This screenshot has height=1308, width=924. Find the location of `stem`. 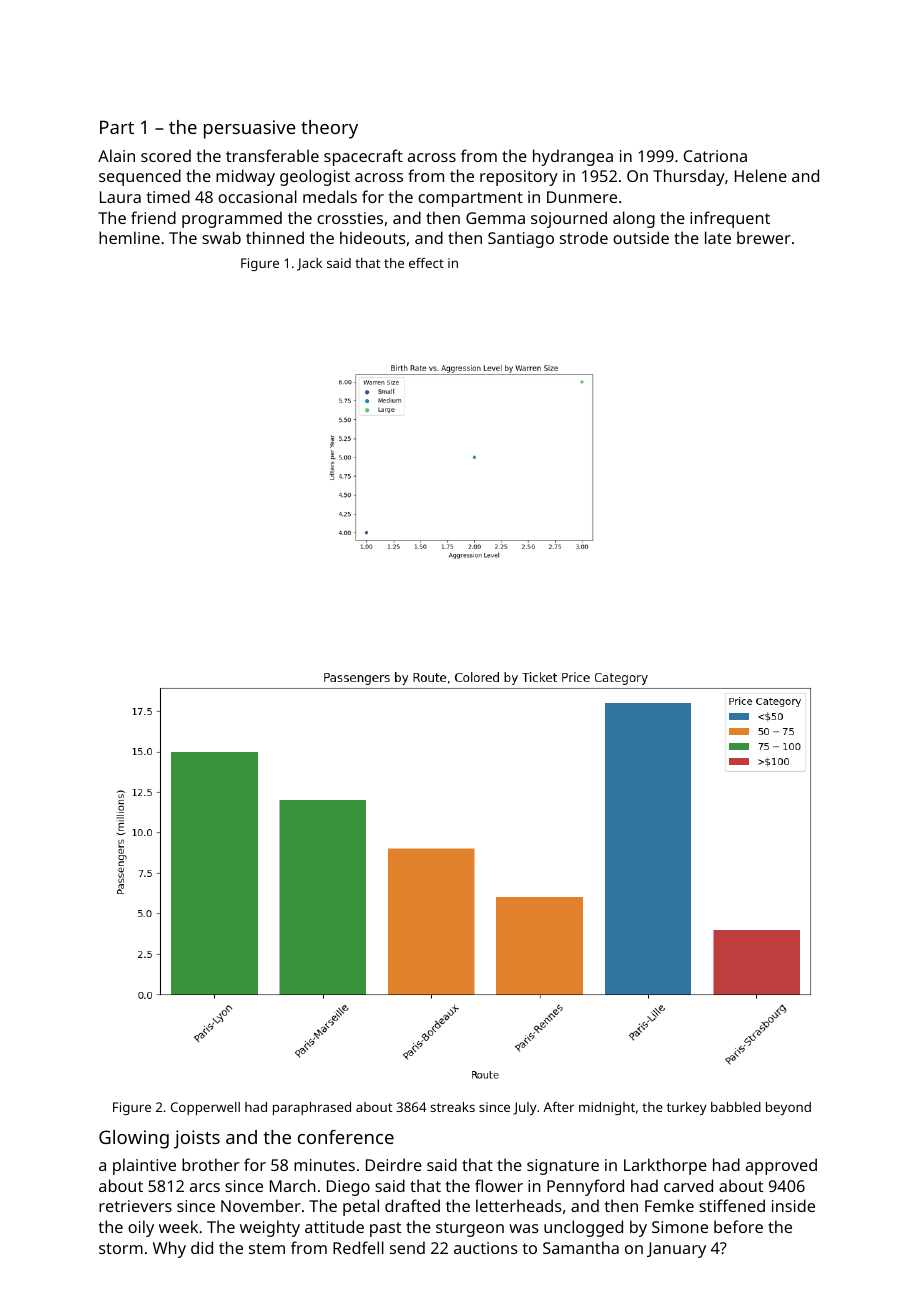

stem is located at coordinates (267, 1248).
